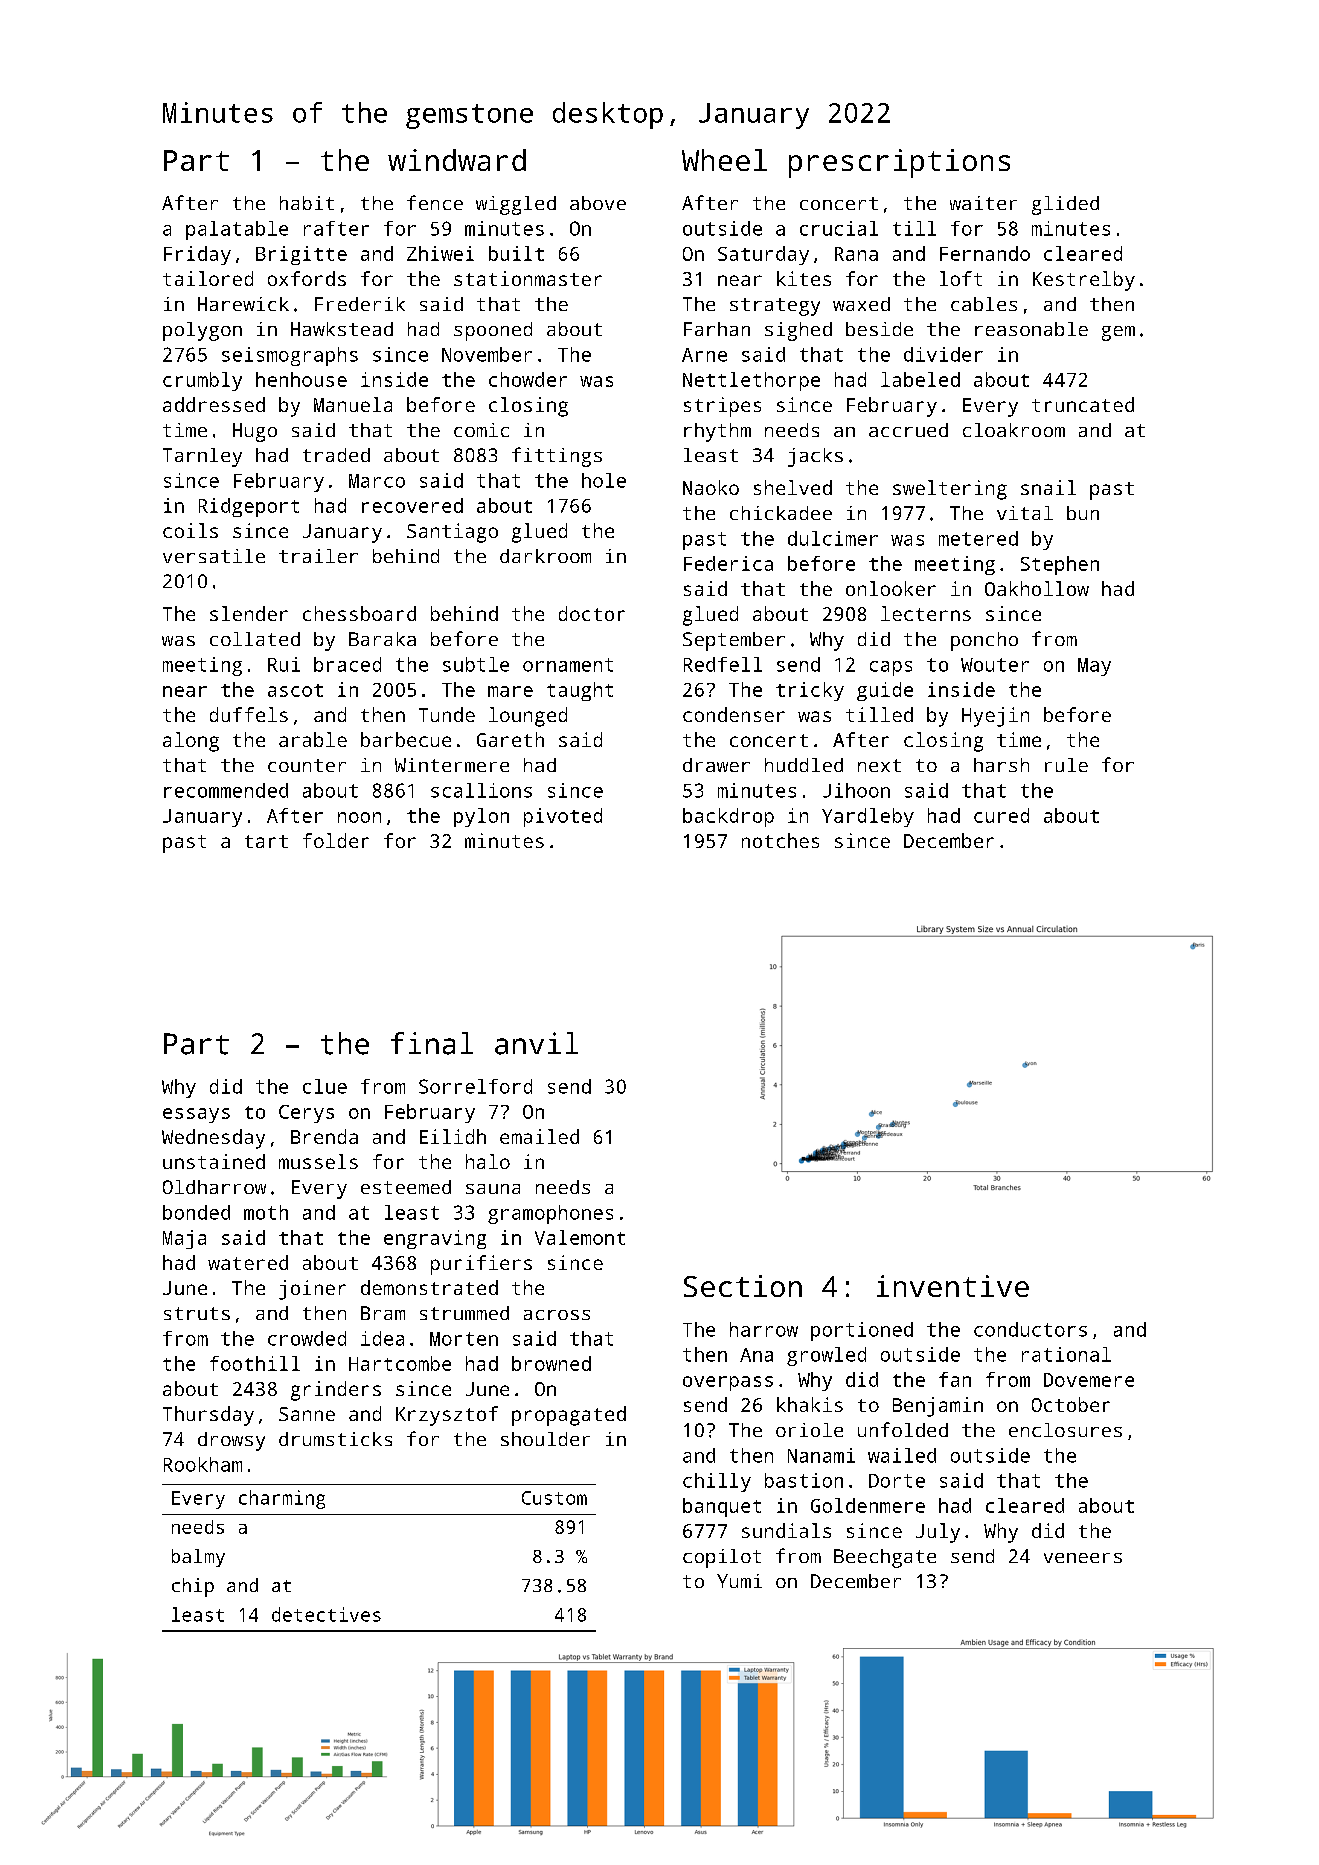 The height and width of the page is (1865, 1319). What do you see at coordinates (214, 404) in the page?
I see `addressed` at bounding box center [214, 404].
